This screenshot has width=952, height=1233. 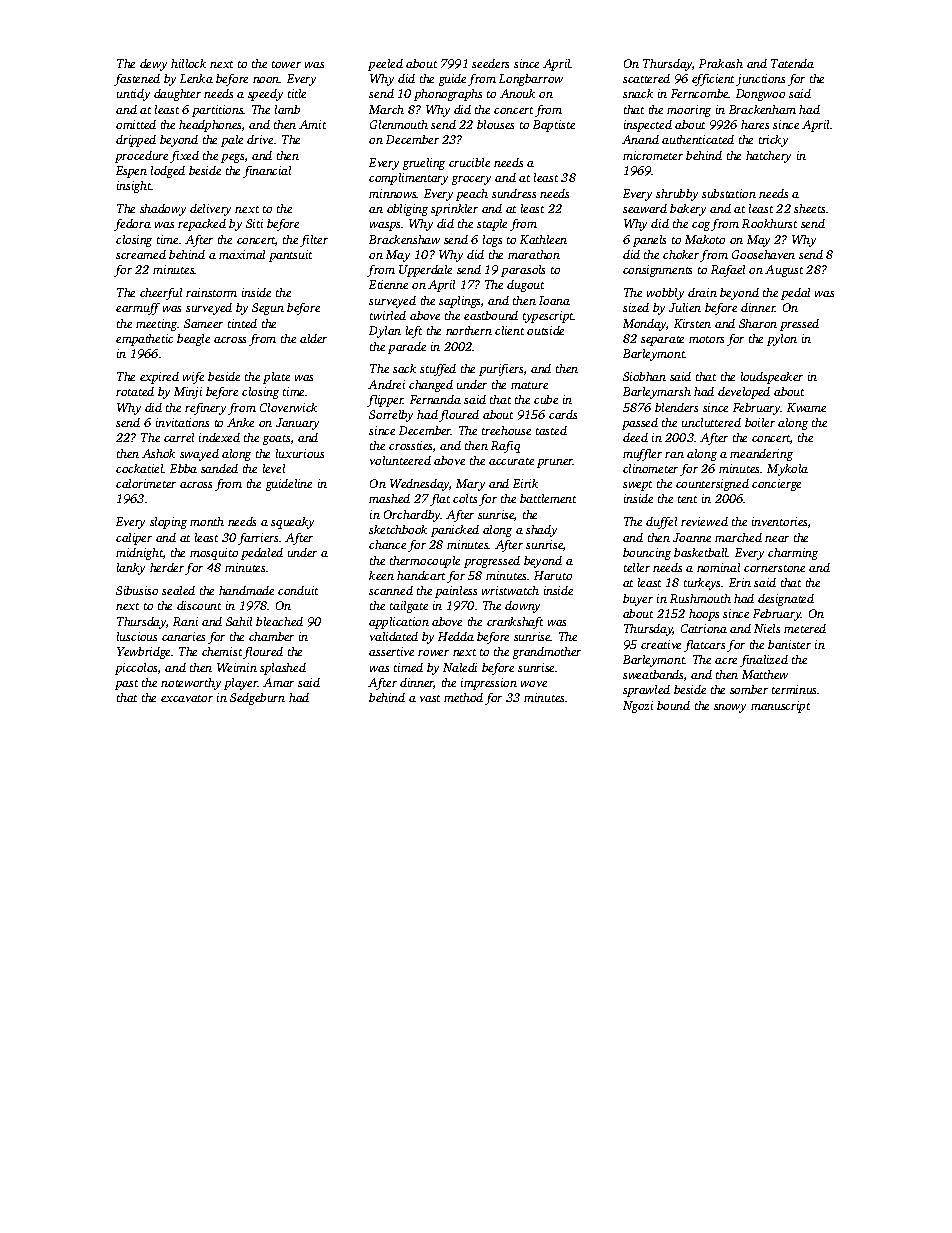 What do you see at coordinates (638, 707) in the screenshot?
I see `Ngozi` at bounding box center [638, 707].
